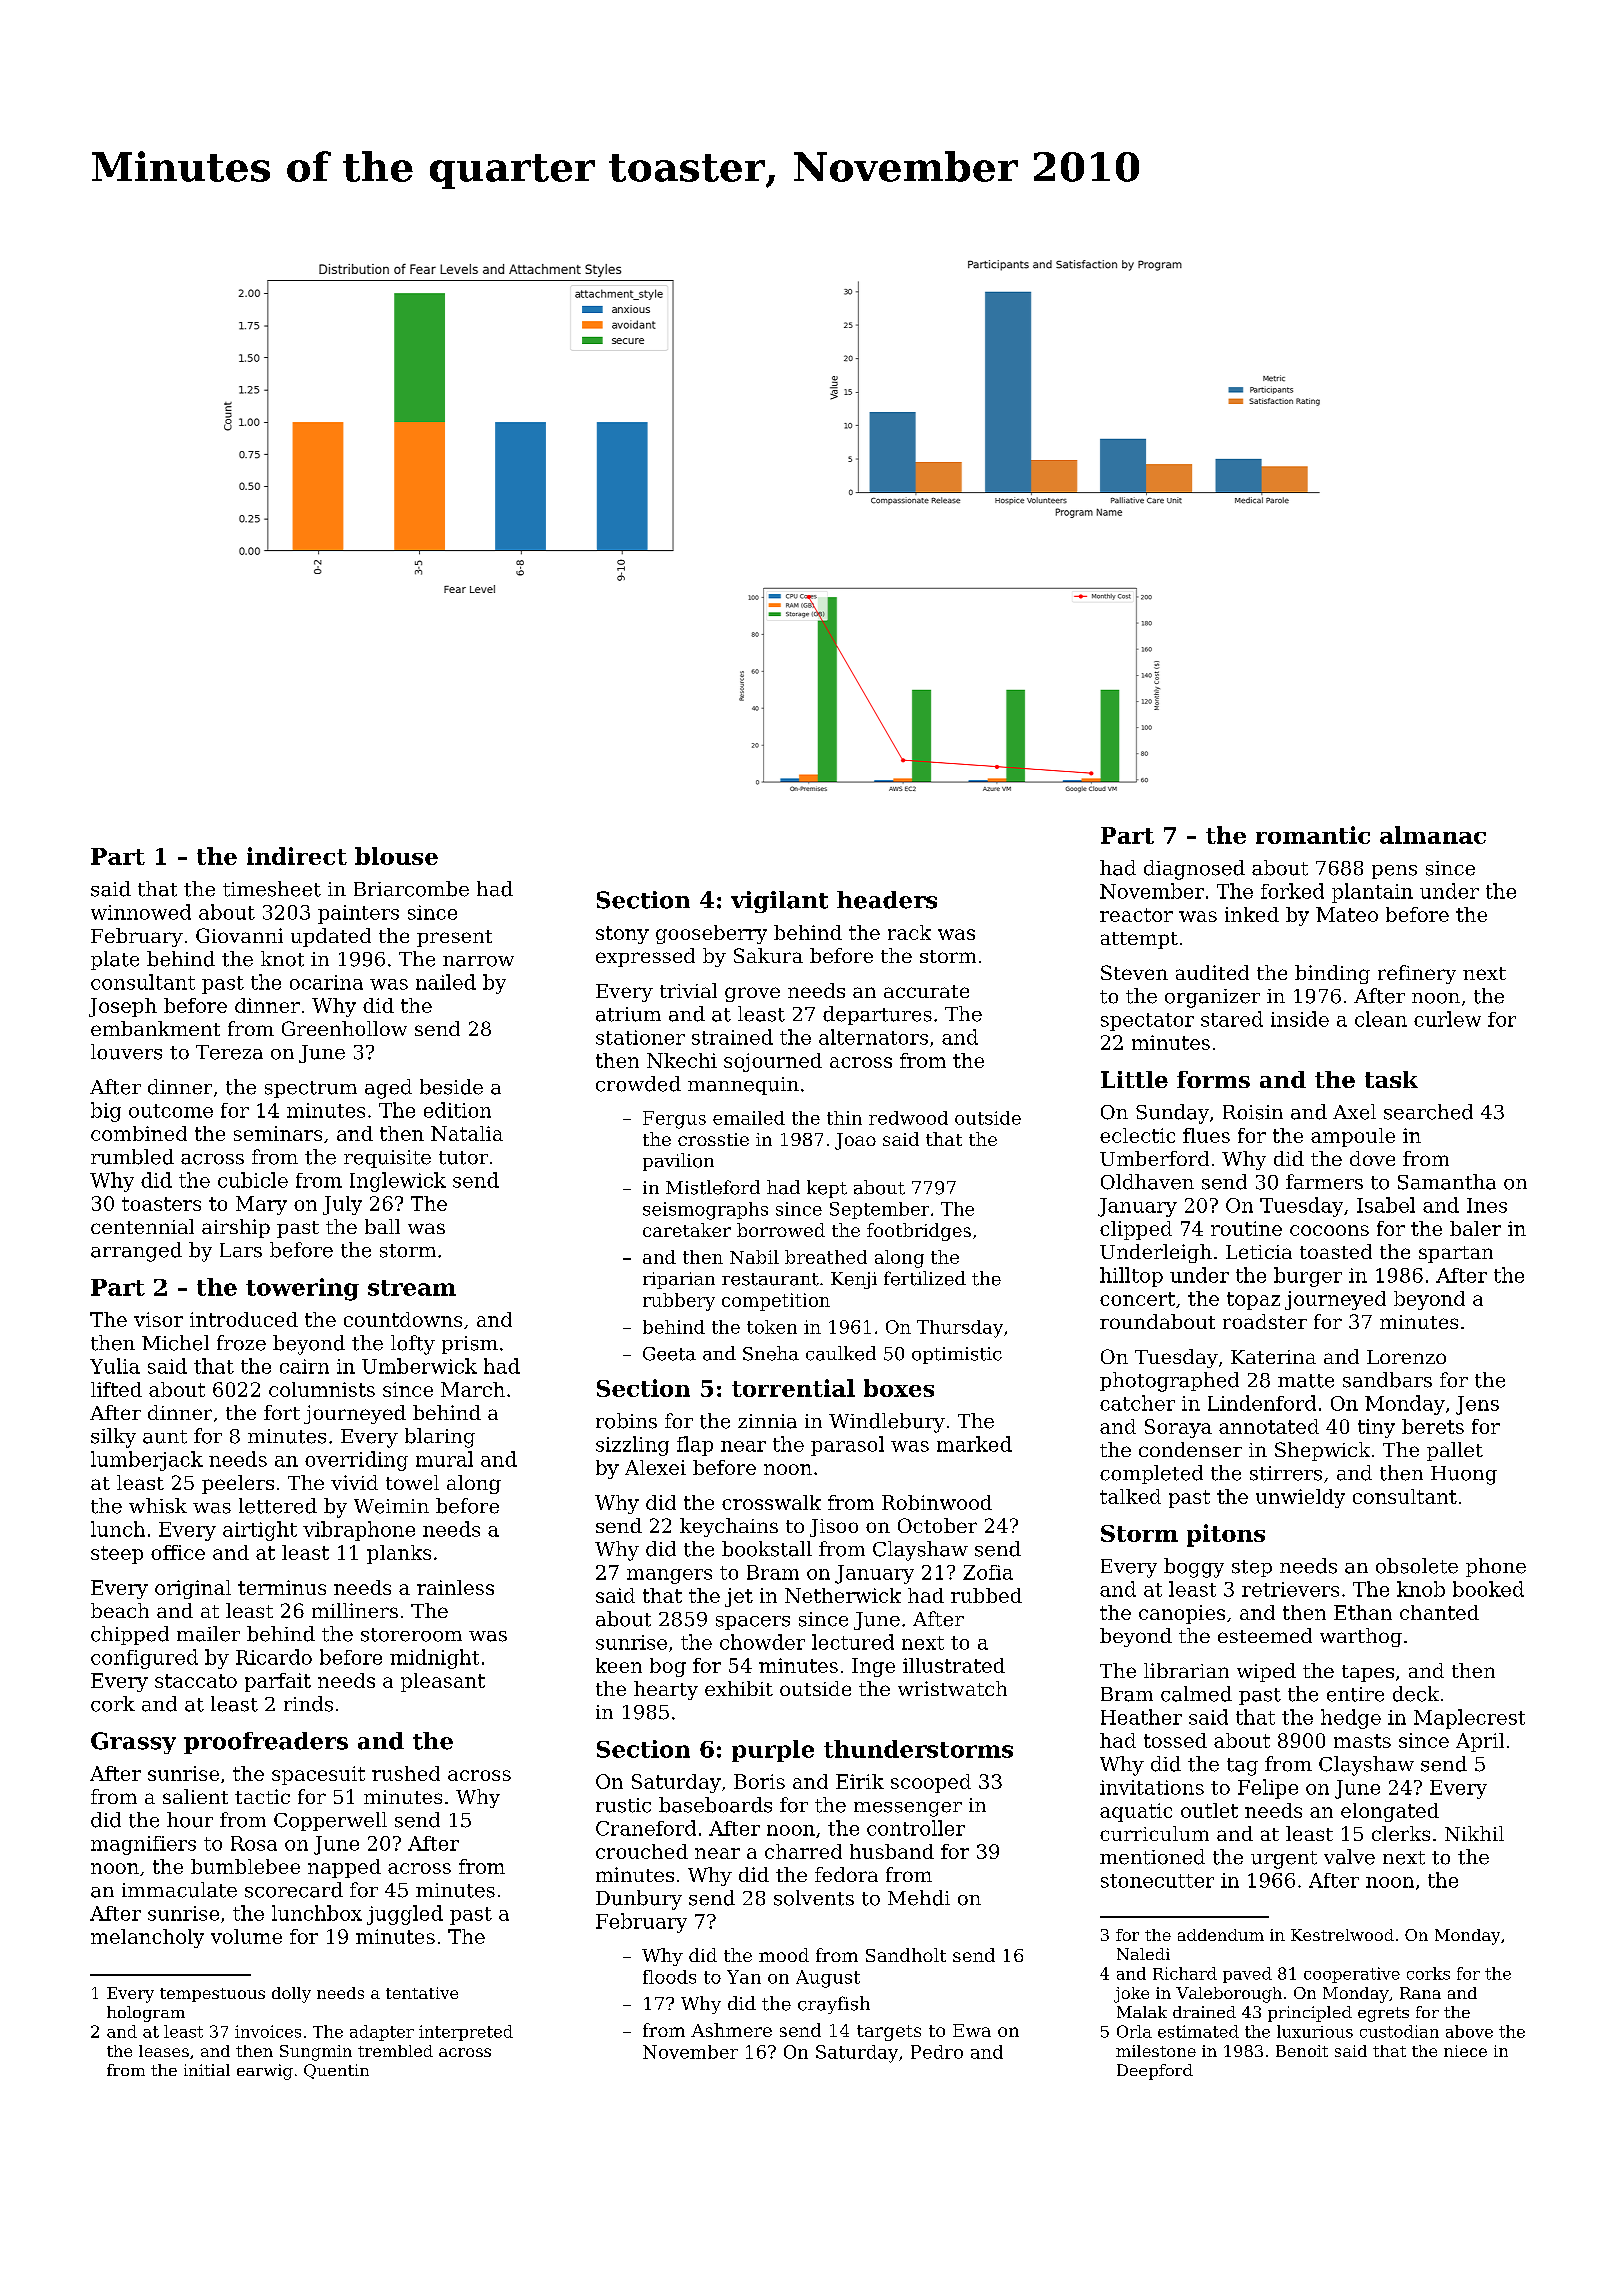 The height and width of the page is (2292, 1620). What do you see at coordinates (682, 1060) in the page?
I see `Nkechi` at bounding box center [682, 1060].
